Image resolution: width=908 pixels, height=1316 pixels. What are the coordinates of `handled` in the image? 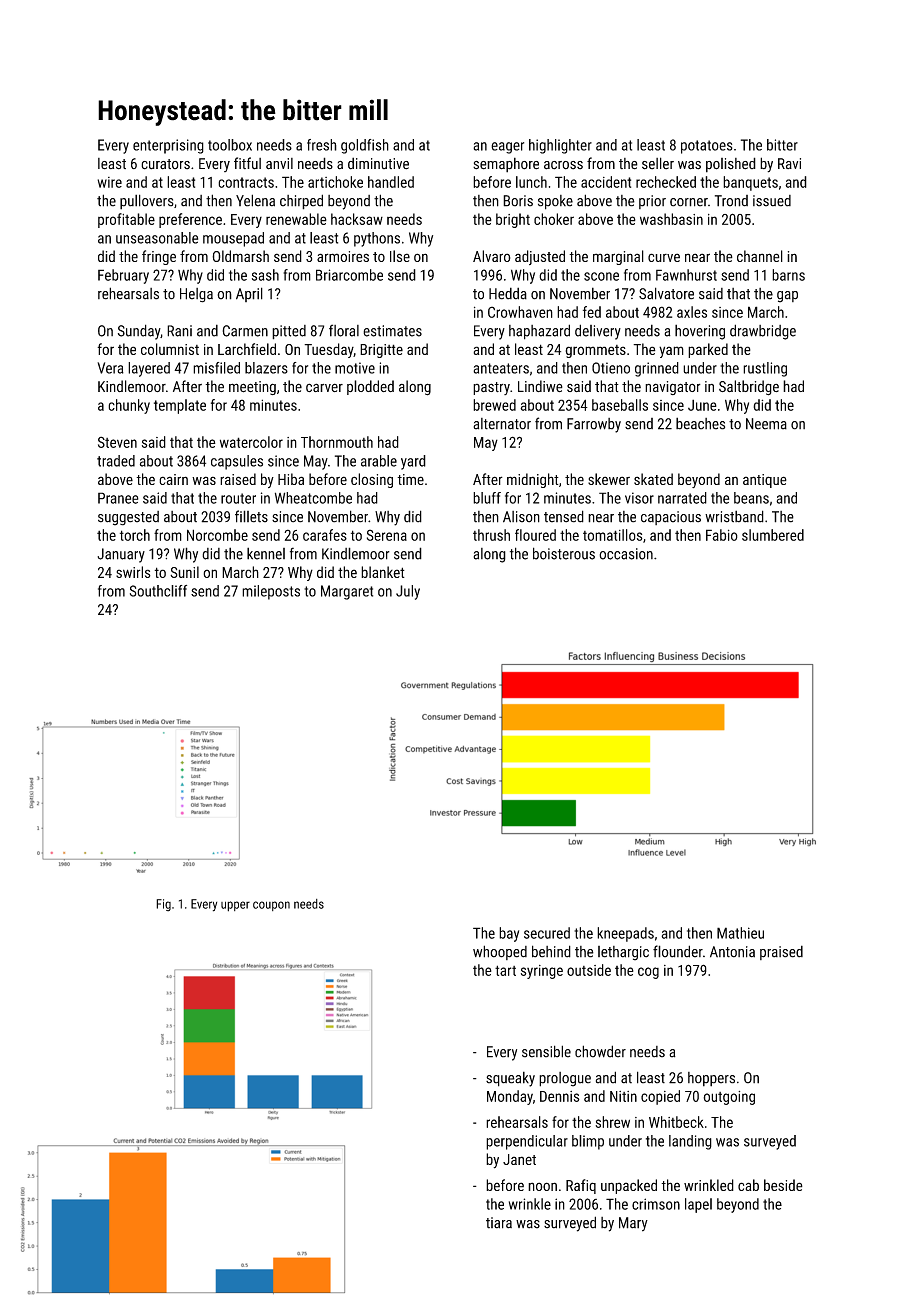 It's located at (391, 182).
